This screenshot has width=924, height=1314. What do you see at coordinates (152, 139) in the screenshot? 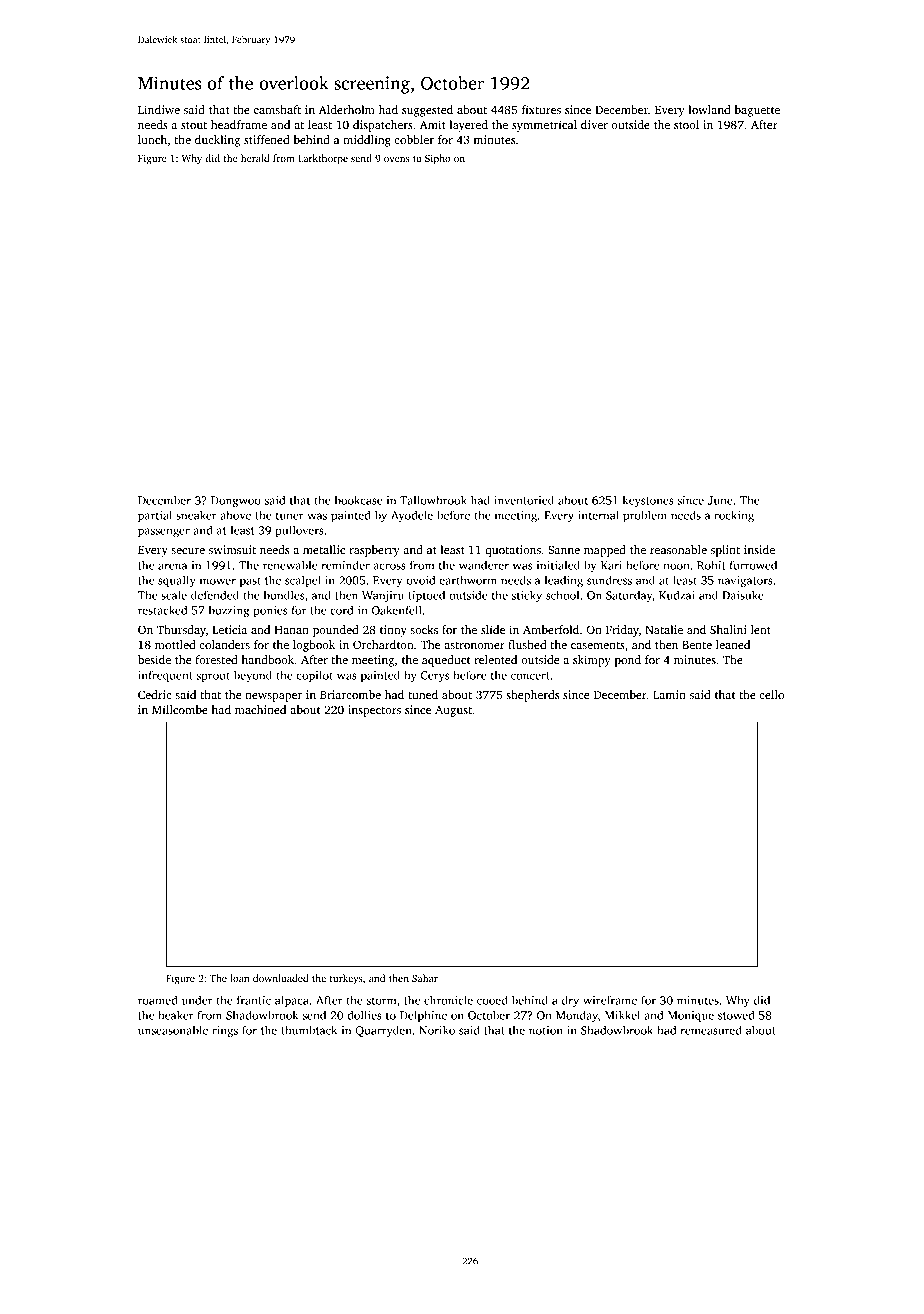
I see `lunch` at bounding box center [152, 139].
